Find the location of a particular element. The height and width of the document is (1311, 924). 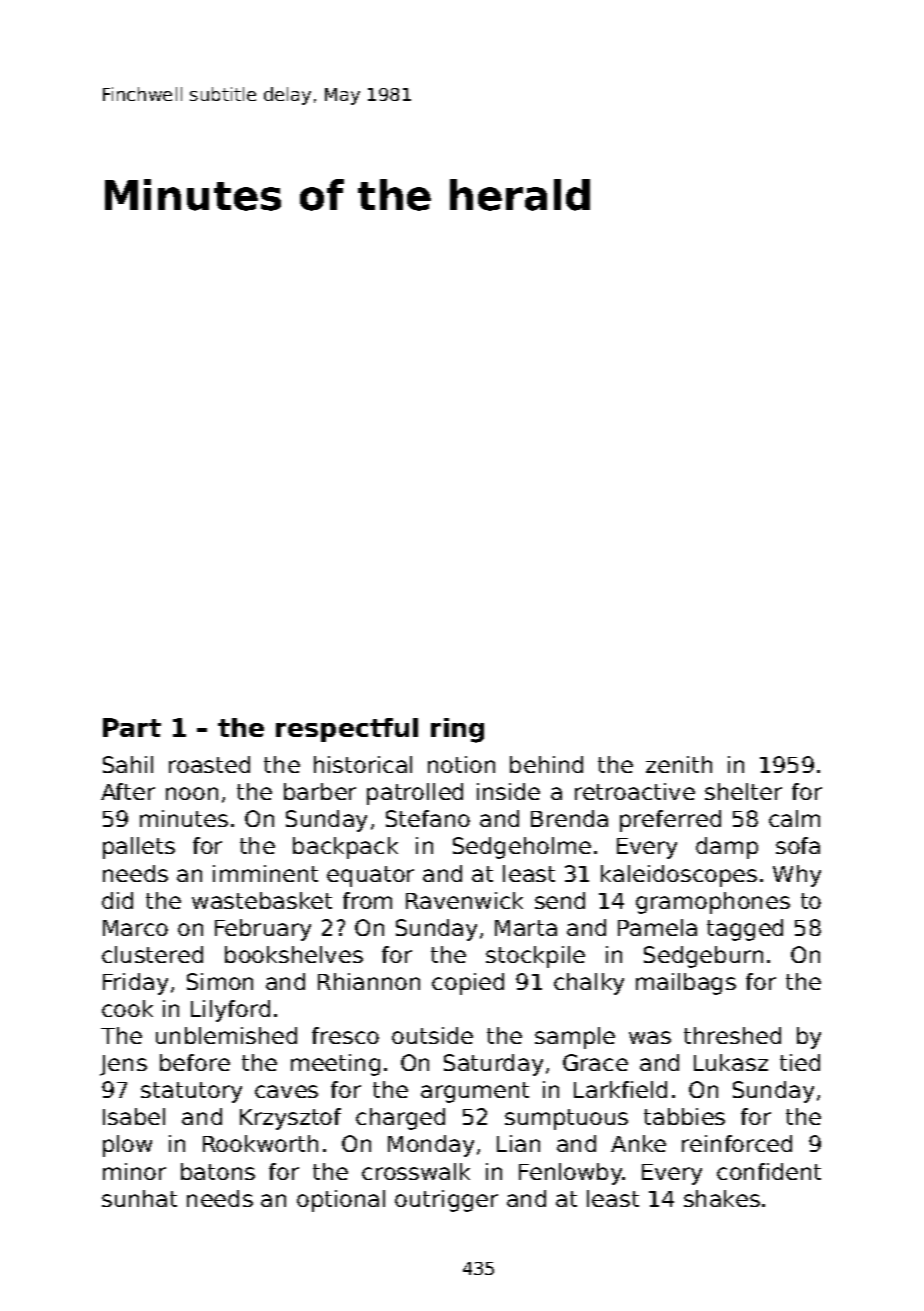

shelter is located at coordinates (743, 791).
